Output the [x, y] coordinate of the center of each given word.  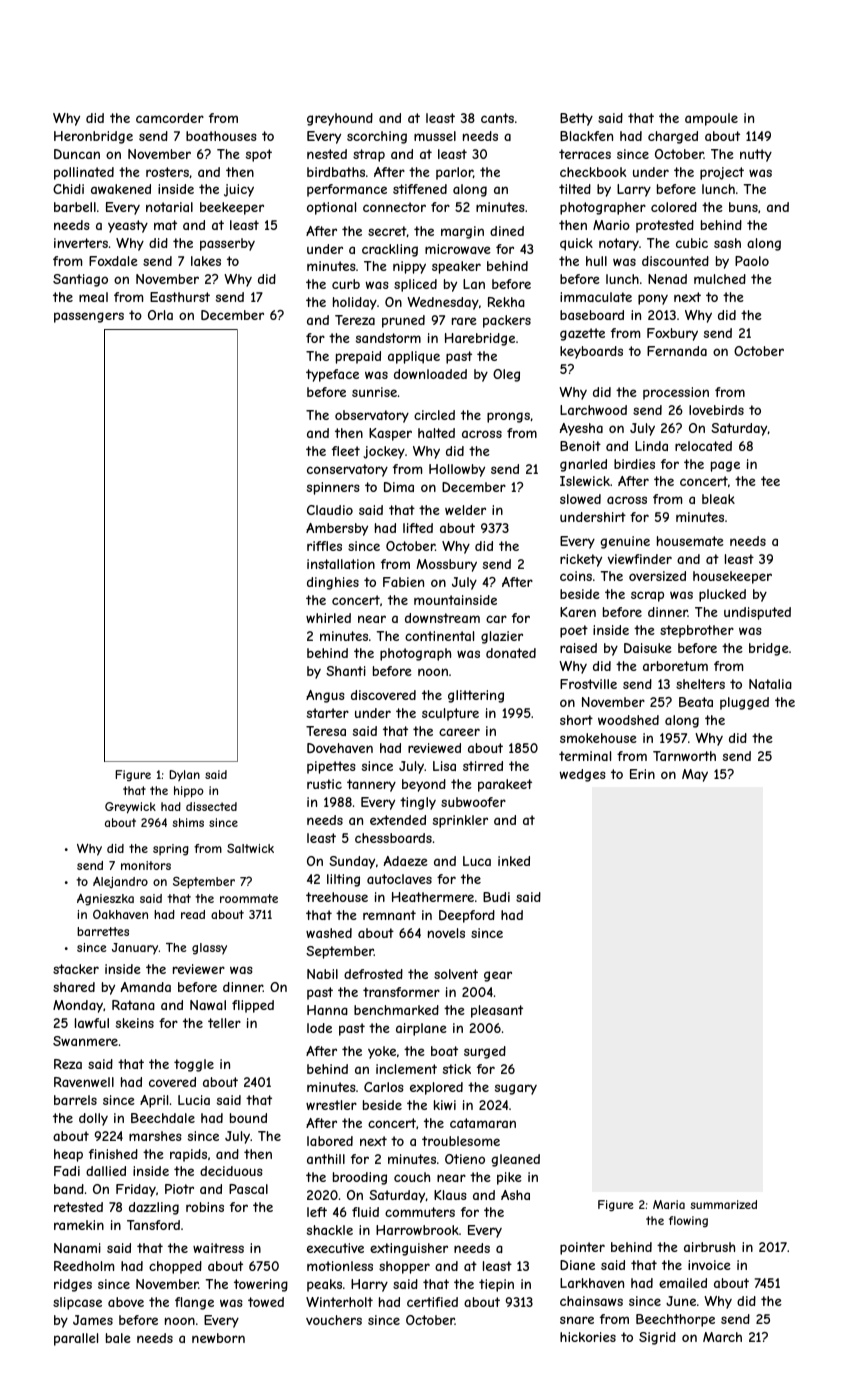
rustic [324, 784]
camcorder [170, 118]
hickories [588, 1337]
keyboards [591, 352]
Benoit [580, 446]
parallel [76, 1339]
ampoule [711, 119]
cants [497, 118]
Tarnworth [684, 756]
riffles [324, 546]
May [695, 775]
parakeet [505, 785]
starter [328, 713]
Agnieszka [105, 900]
